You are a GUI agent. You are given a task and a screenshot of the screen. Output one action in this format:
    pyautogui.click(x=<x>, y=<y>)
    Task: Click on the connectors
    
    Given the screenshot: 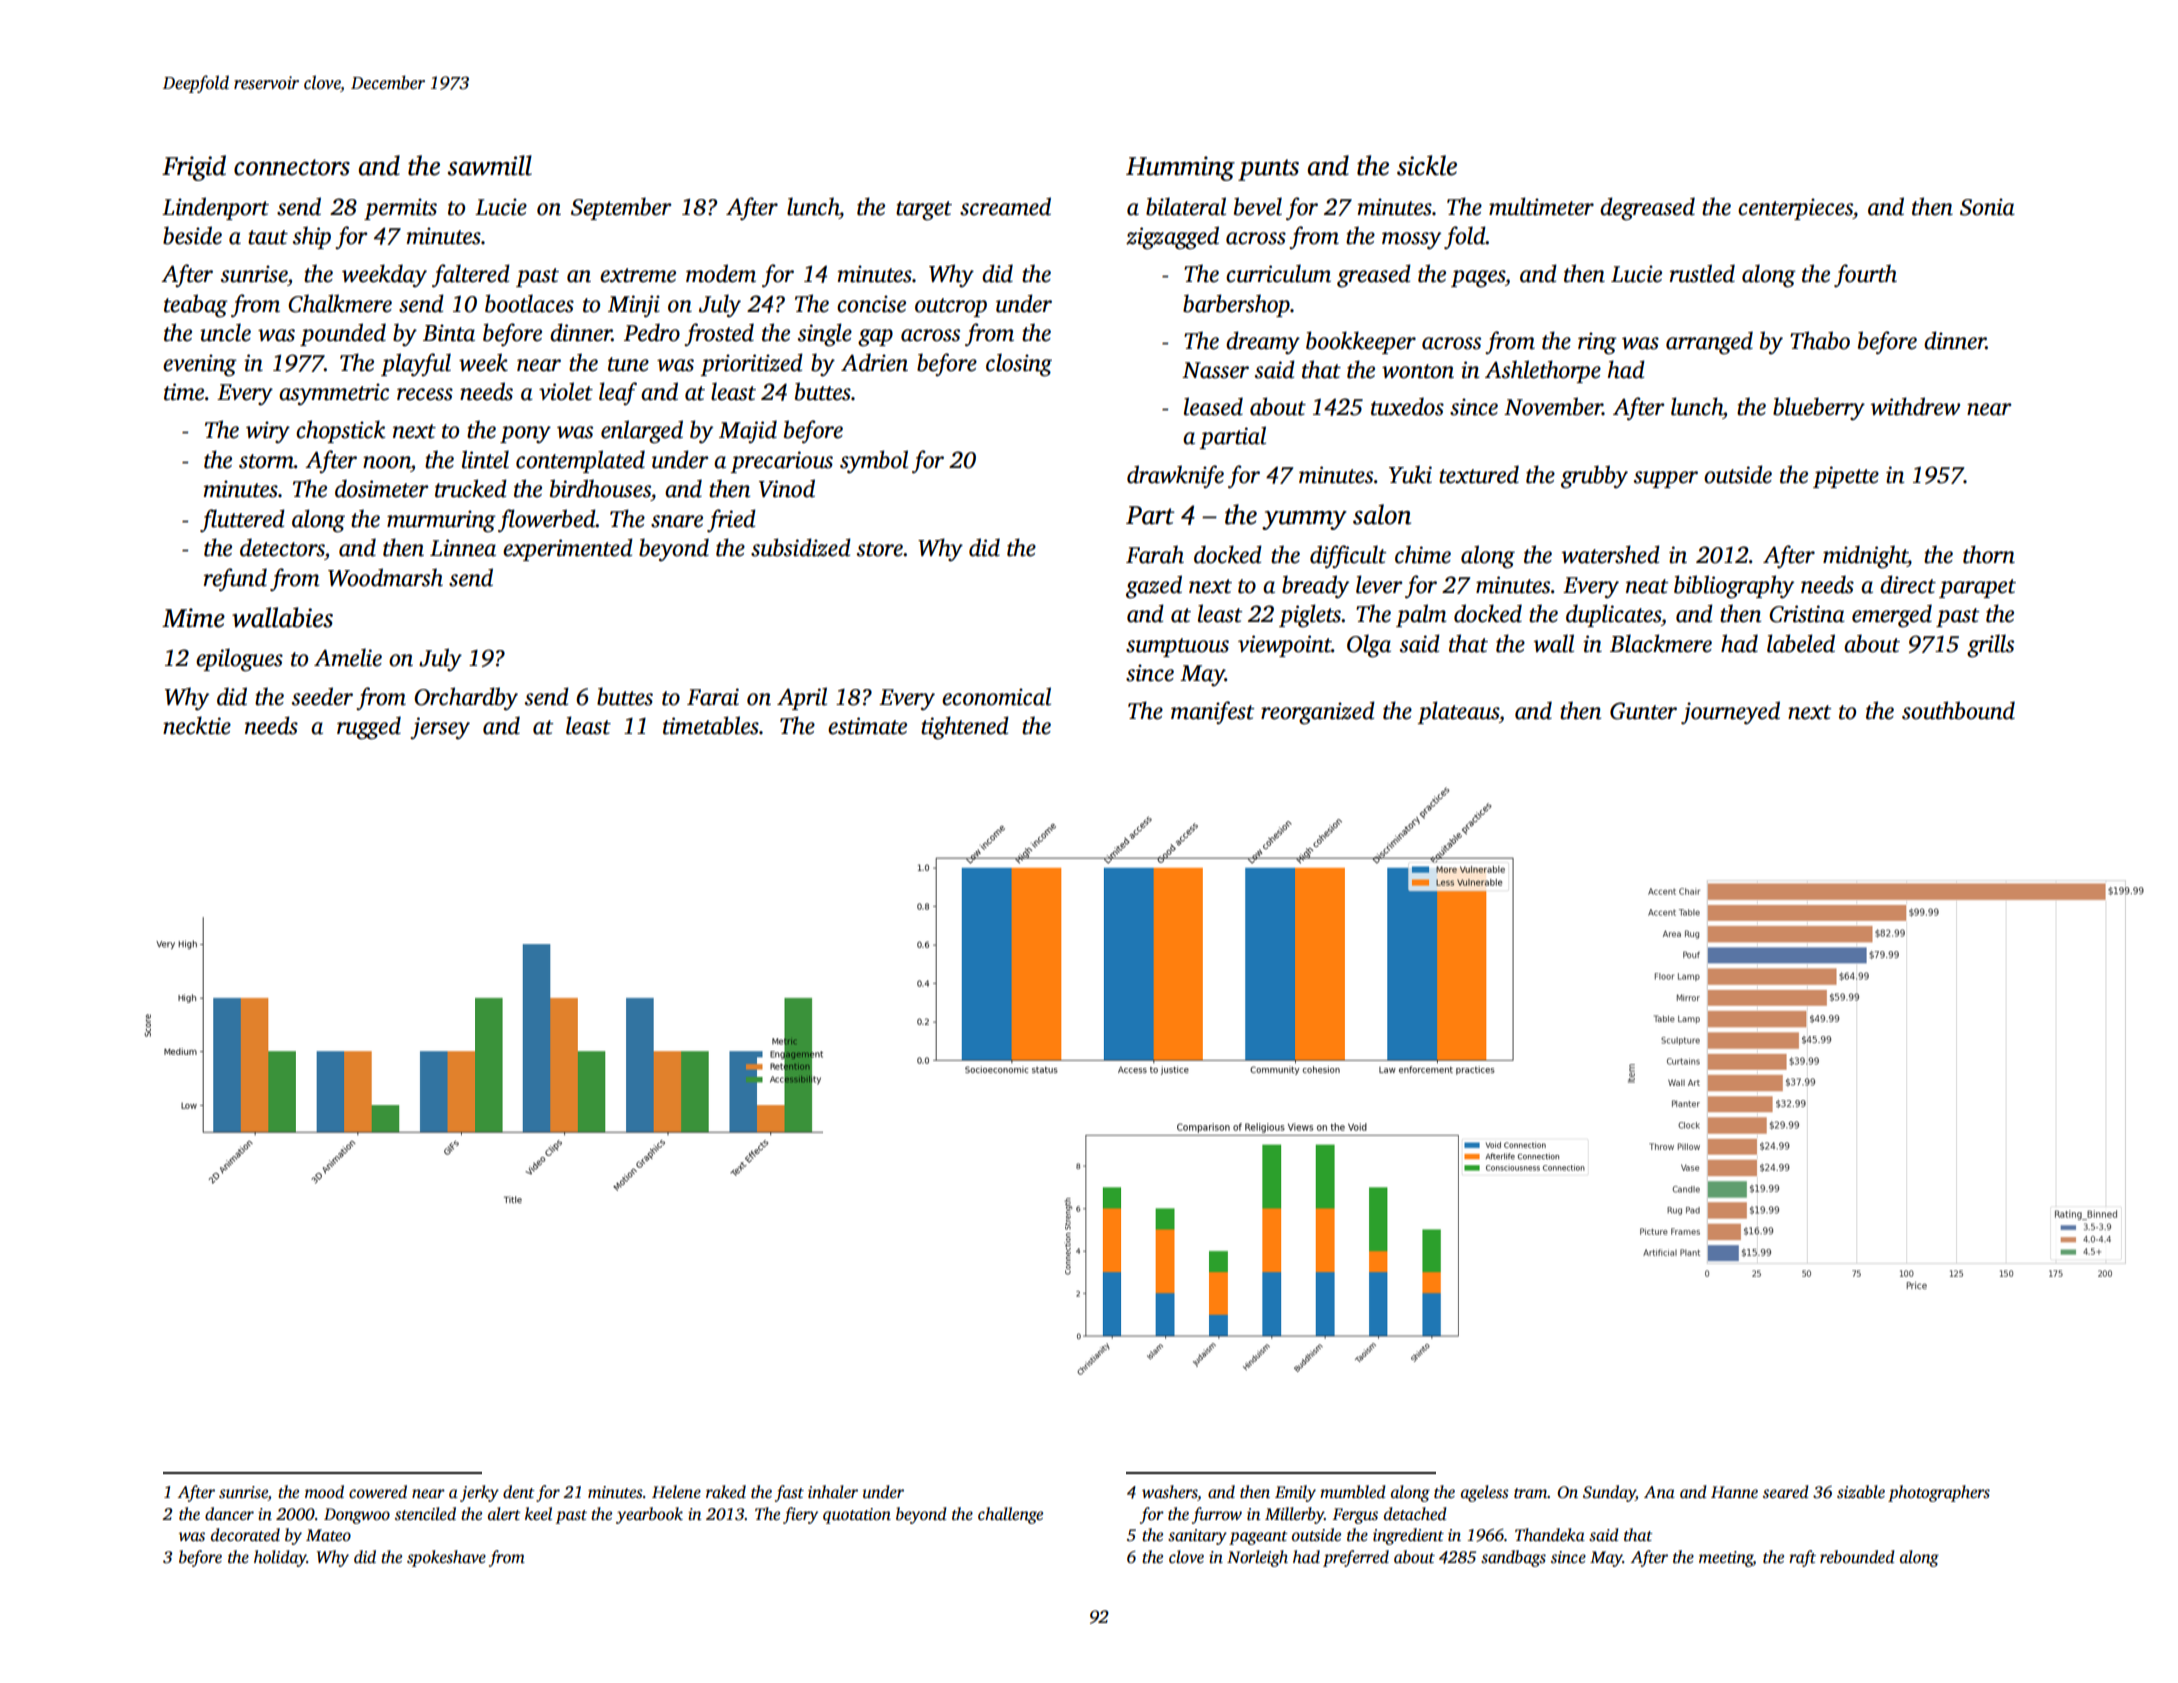 What is the action you would take?
    pyautogui.click(x=292, y=167)
